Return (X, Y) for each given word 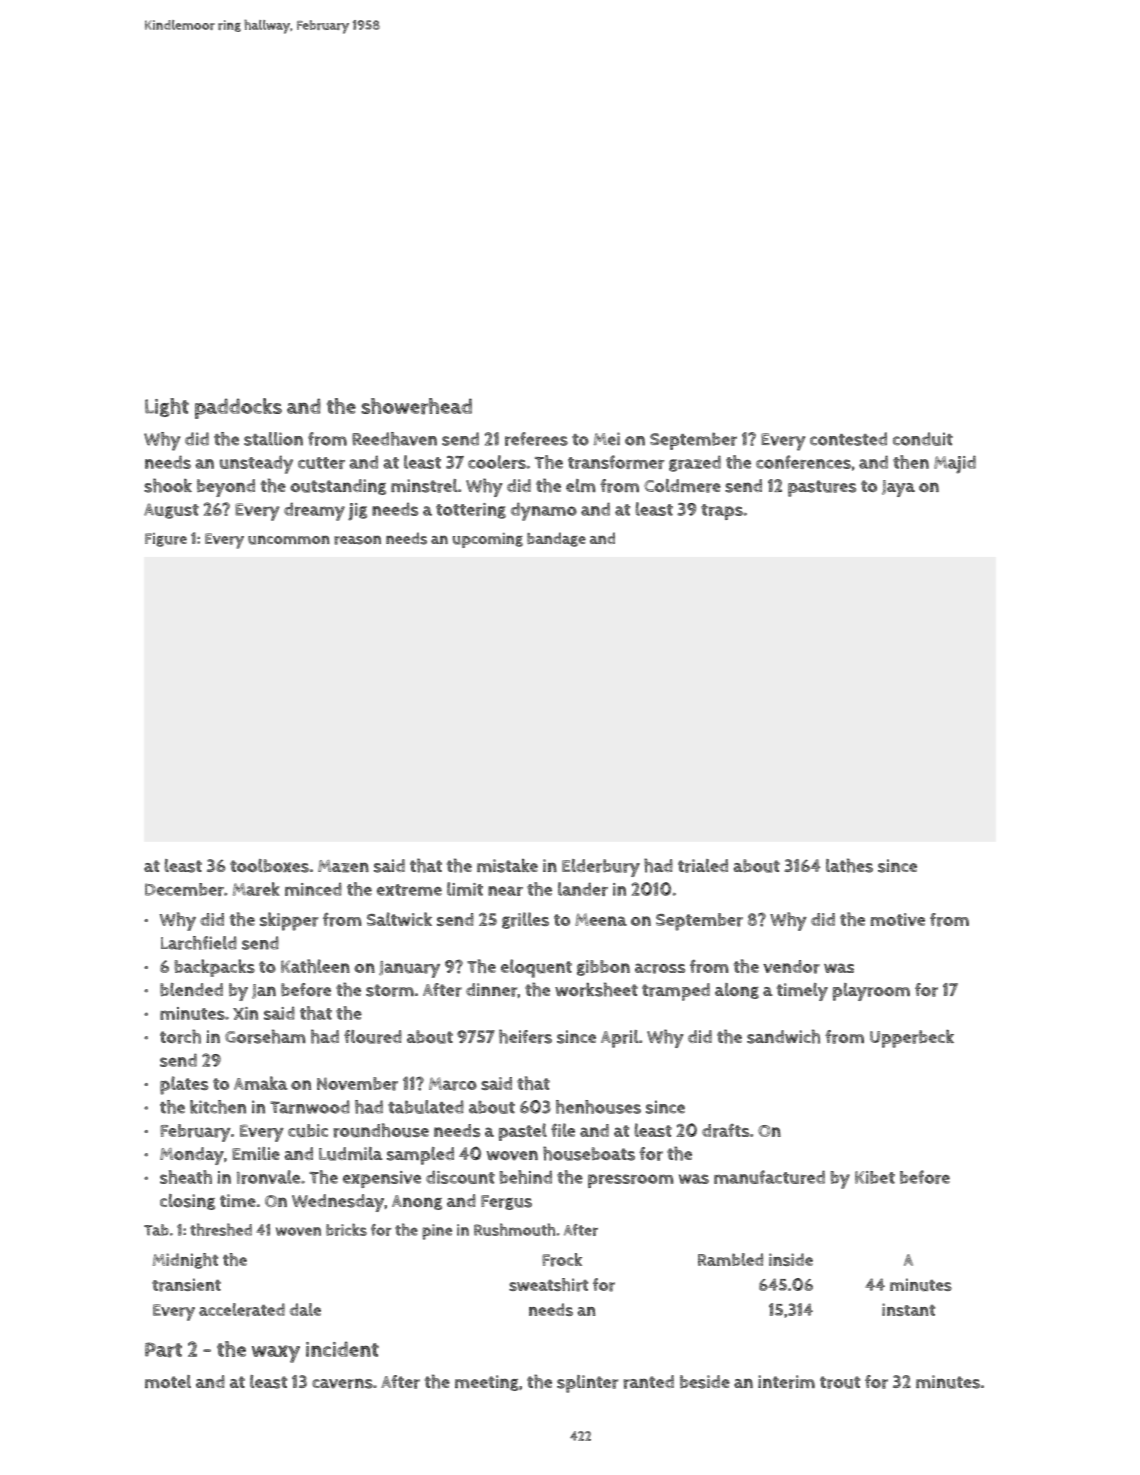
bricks (346, 1229)
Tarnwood (310, 1107)
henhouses (598, 1107)
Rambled (730, 1259)
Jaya (898, 488)
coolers (497, 462)
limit (465, 889)
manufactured (769, 1177)
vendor (791, 967)
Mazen (343, 866)
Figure (166, 540)
